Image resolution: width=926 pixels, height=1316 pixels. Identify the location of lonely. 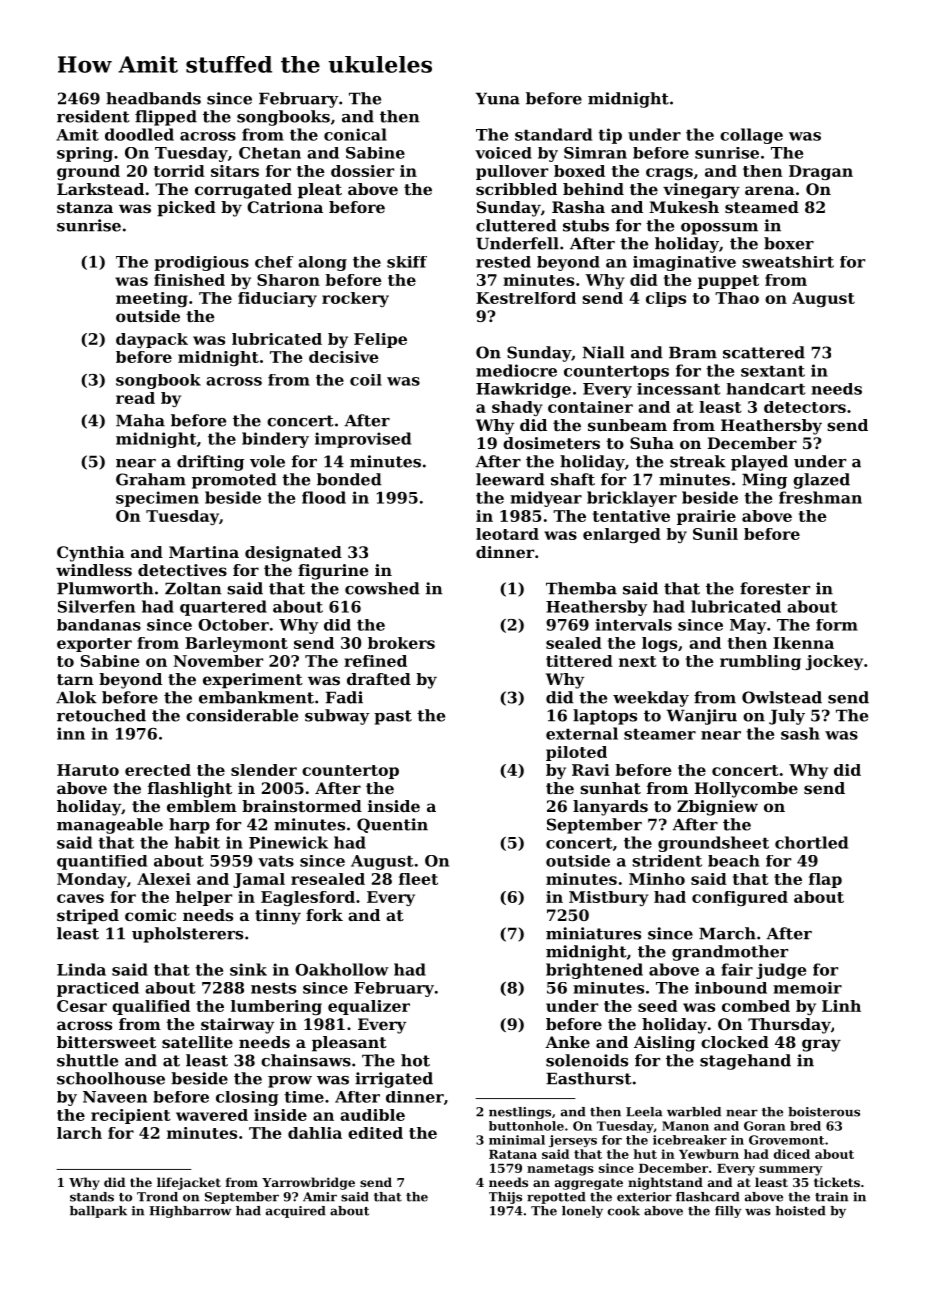
(582, 1212).
